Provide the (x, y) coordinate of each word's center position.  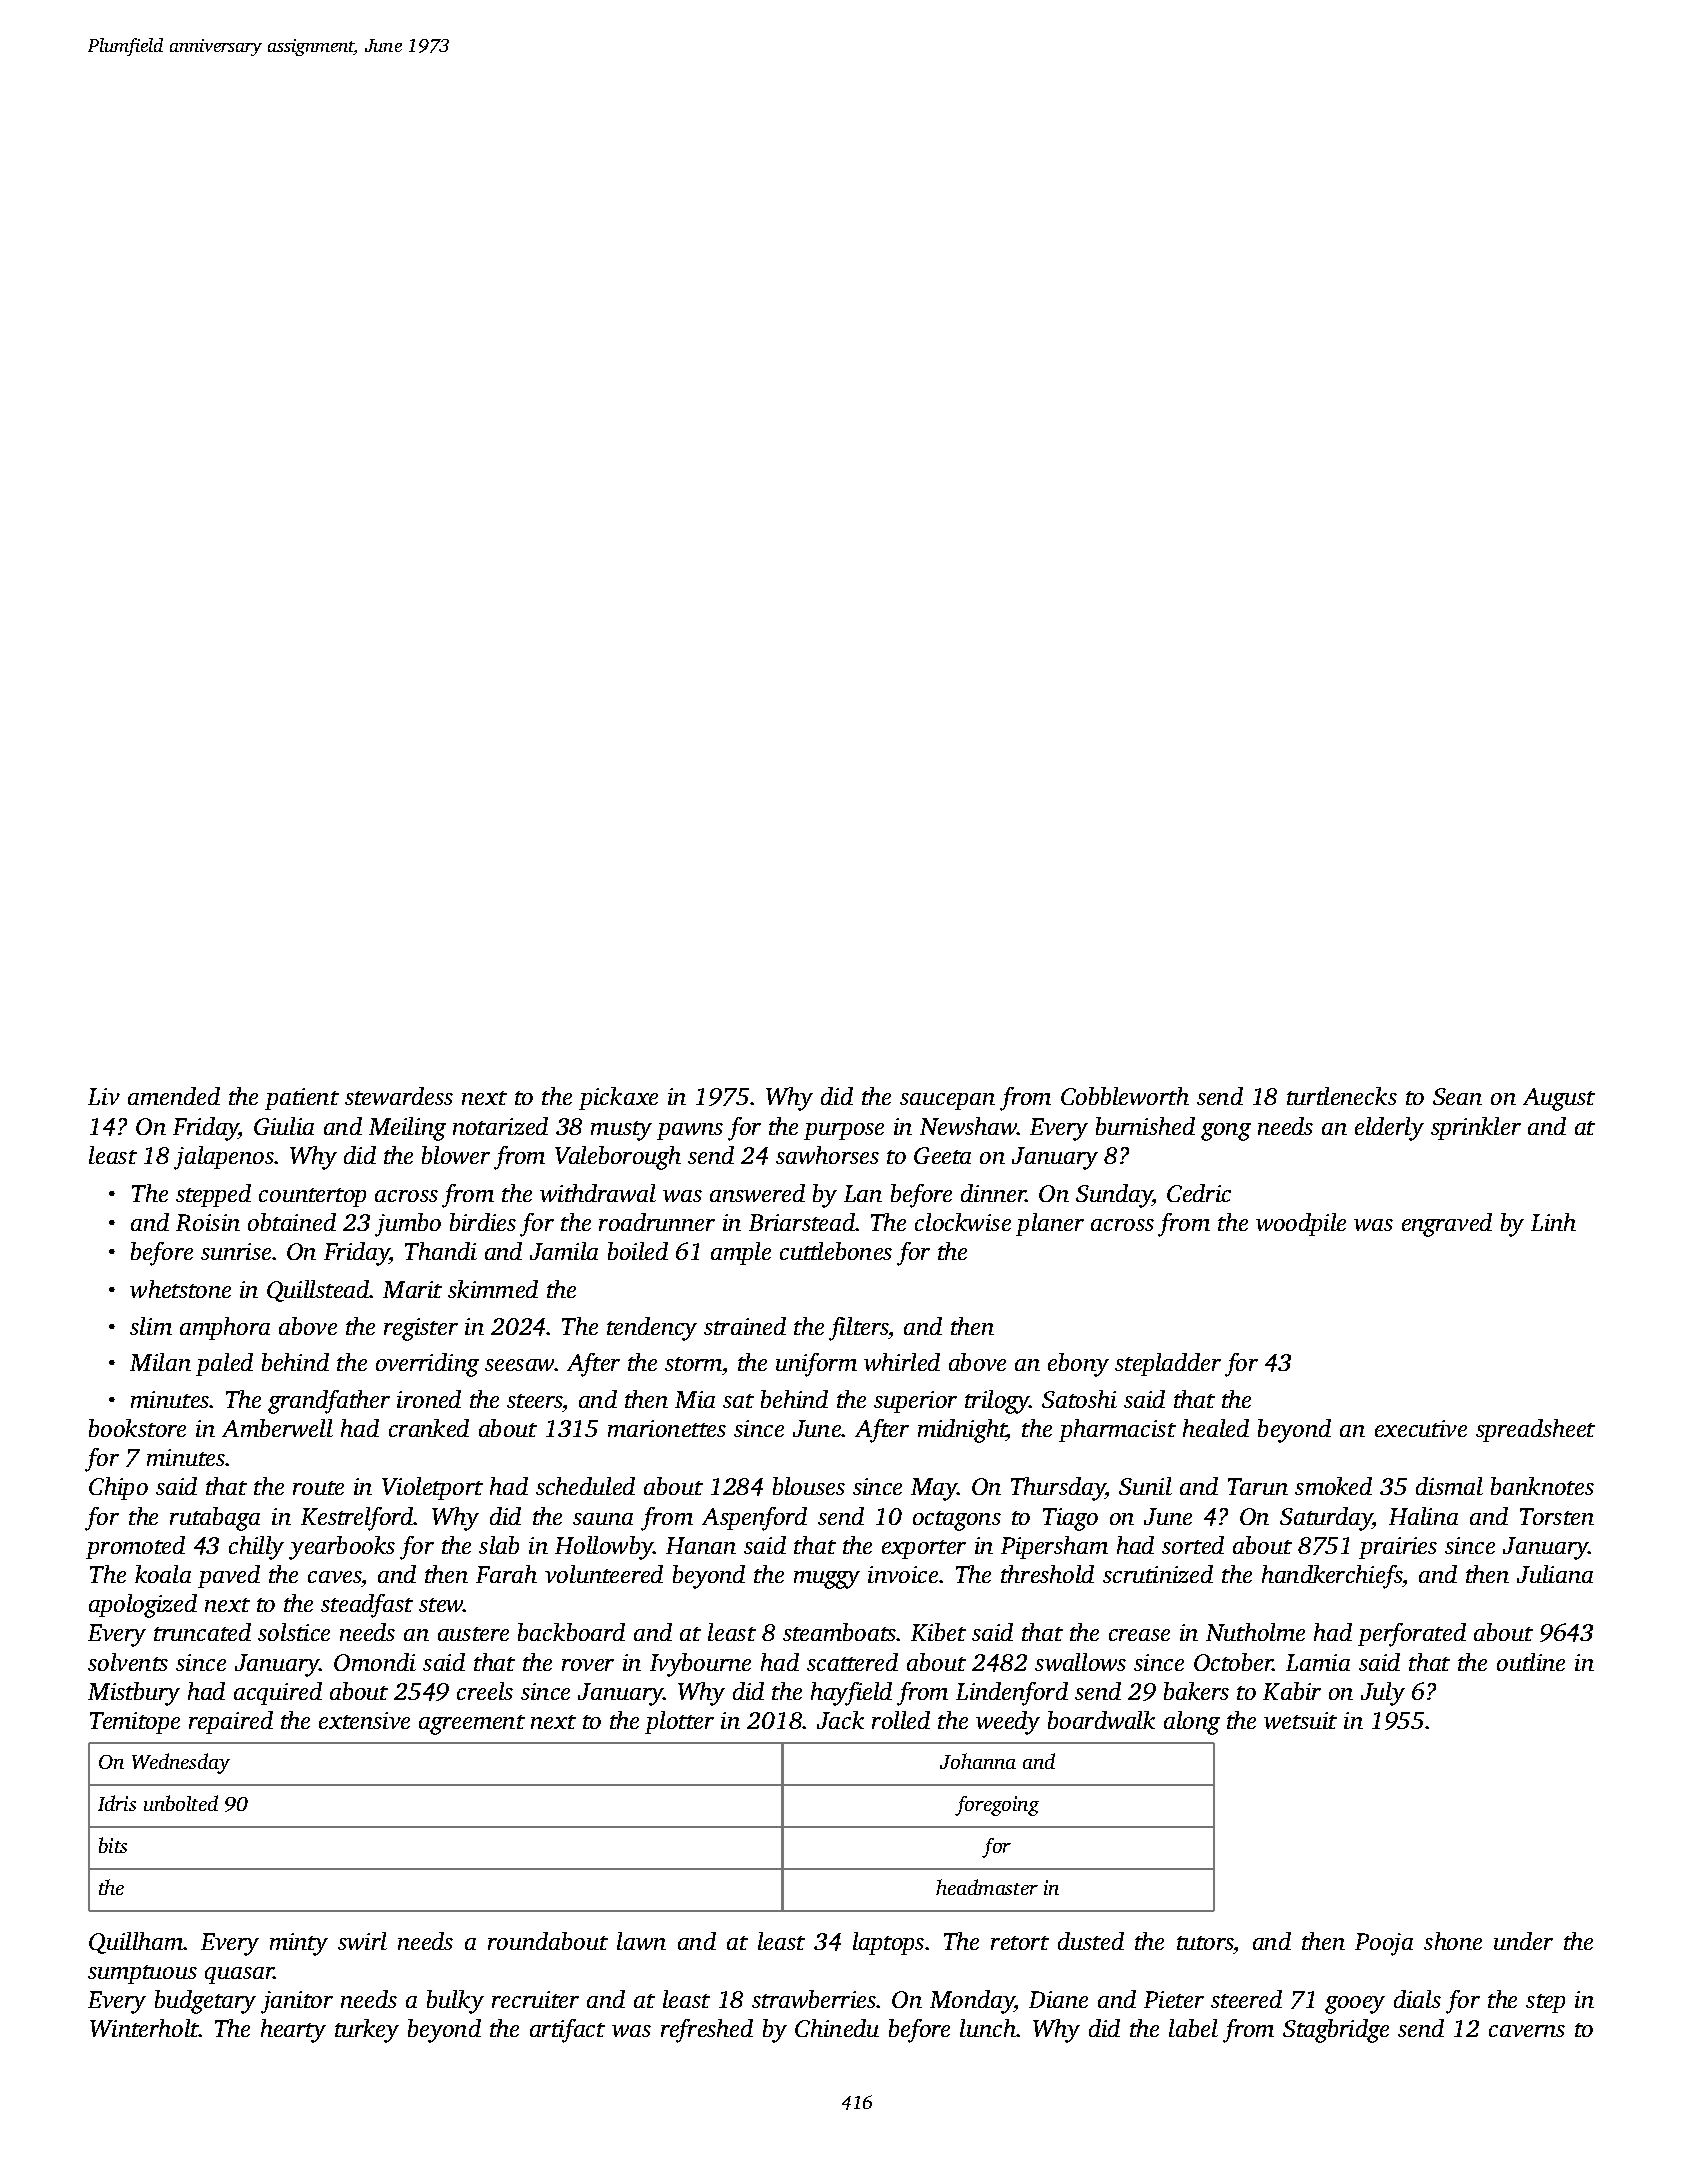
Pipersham (1054, 1547)
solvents (128, 1662)
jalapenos (224, 1158)
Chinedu (837, 2028)
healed (1216, 1428)
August (1559, 1099)
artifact (567, 2031)
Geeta (942, 1155)
